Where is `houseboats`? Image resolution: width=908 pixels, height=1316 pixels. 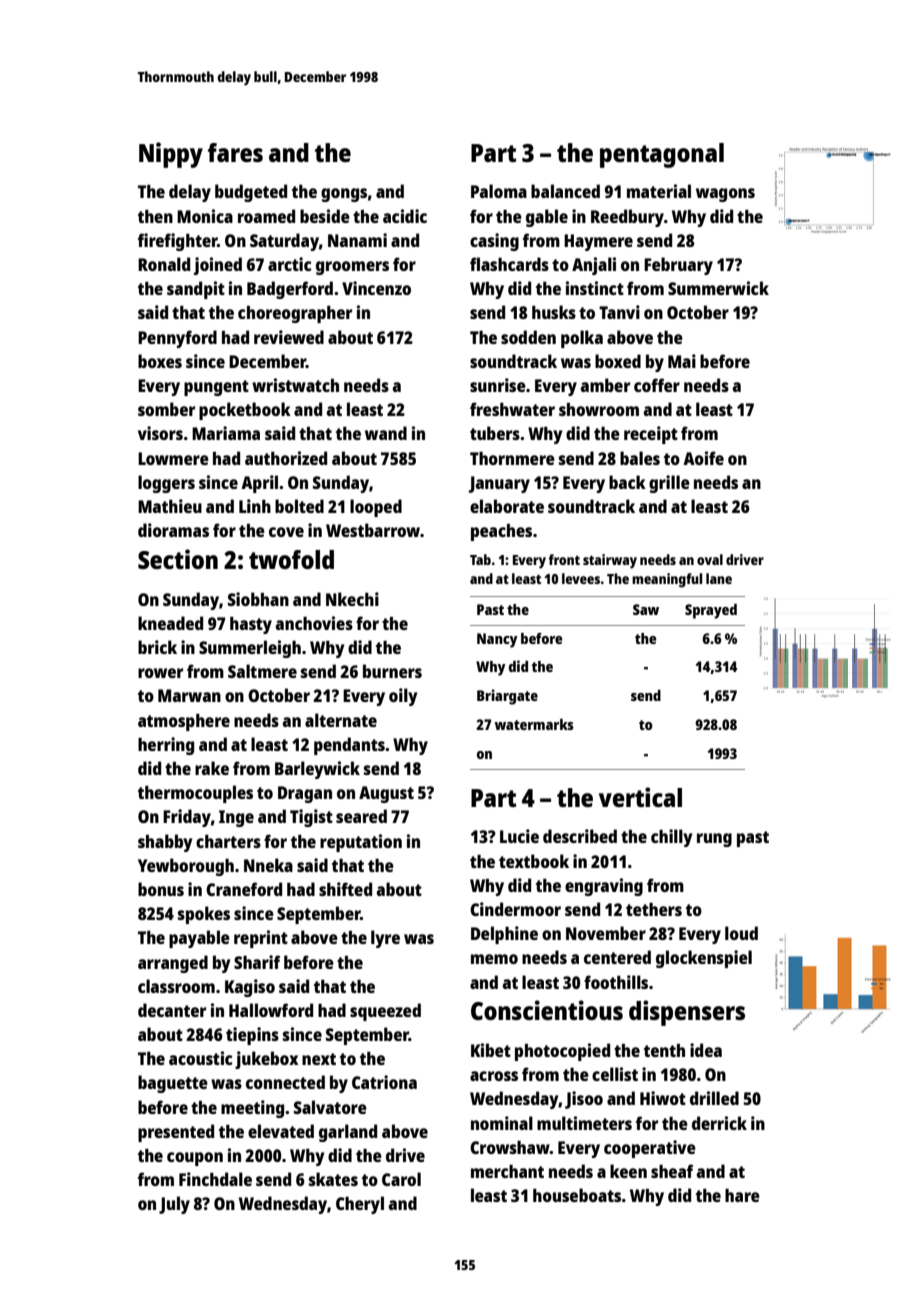 houseboats is located at coordinates (577, 1195).
